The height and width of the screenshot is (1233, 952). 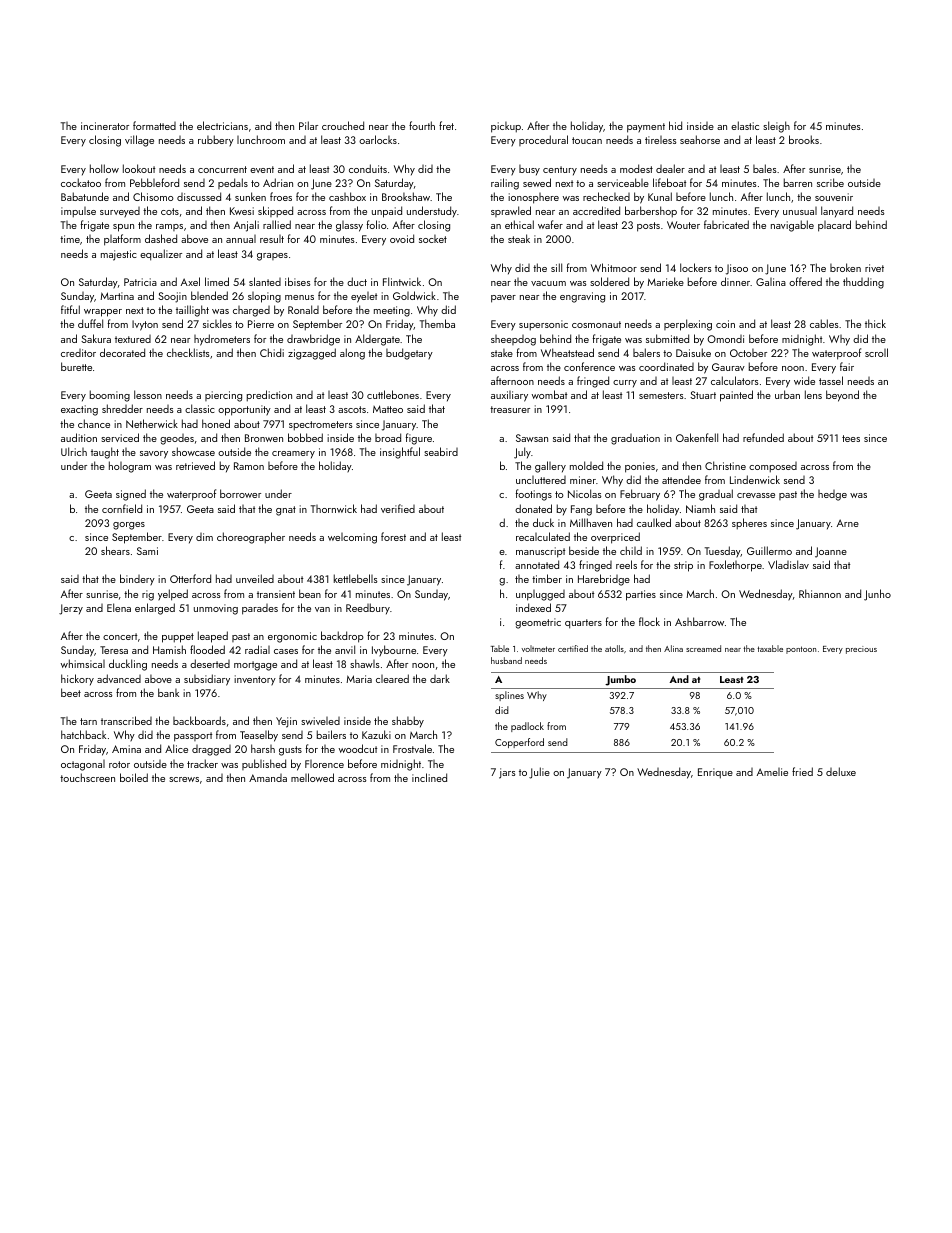 I want to click on payment, so click(x=646, y=128).
